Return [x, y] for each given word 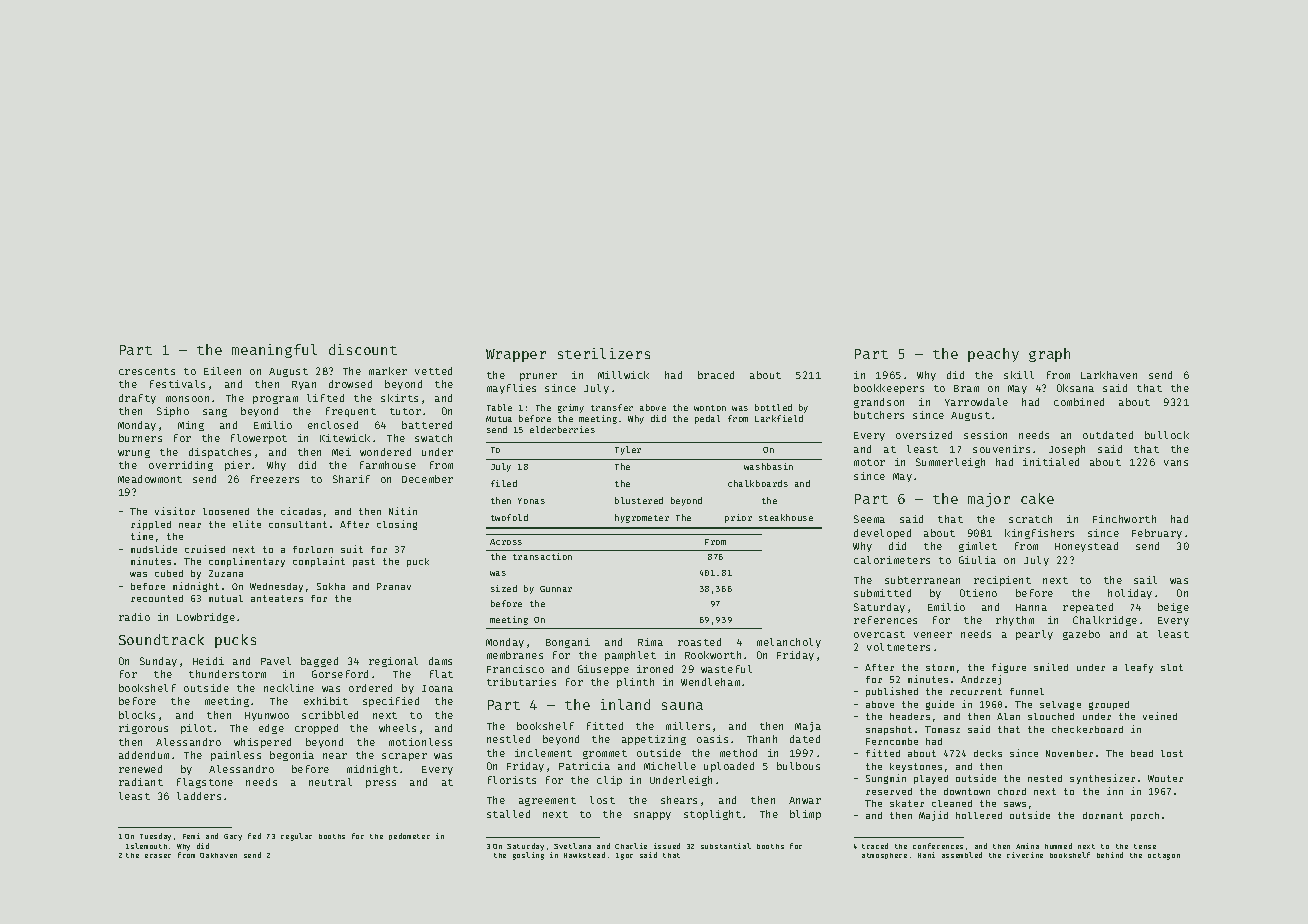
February [1157, 534]
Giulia [977, 560]
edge [271, 729]
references [885, 620]
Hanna [1031, 607]
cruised [205, 549]
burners [140, 438]
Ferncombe [892, 741]
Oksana [1075, 388]
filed [504, 483]
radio [134, 617]
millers [688, 726]
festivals [177, 384]
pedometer [409, 836]
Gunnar [556, 589]
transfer [612, 407]
